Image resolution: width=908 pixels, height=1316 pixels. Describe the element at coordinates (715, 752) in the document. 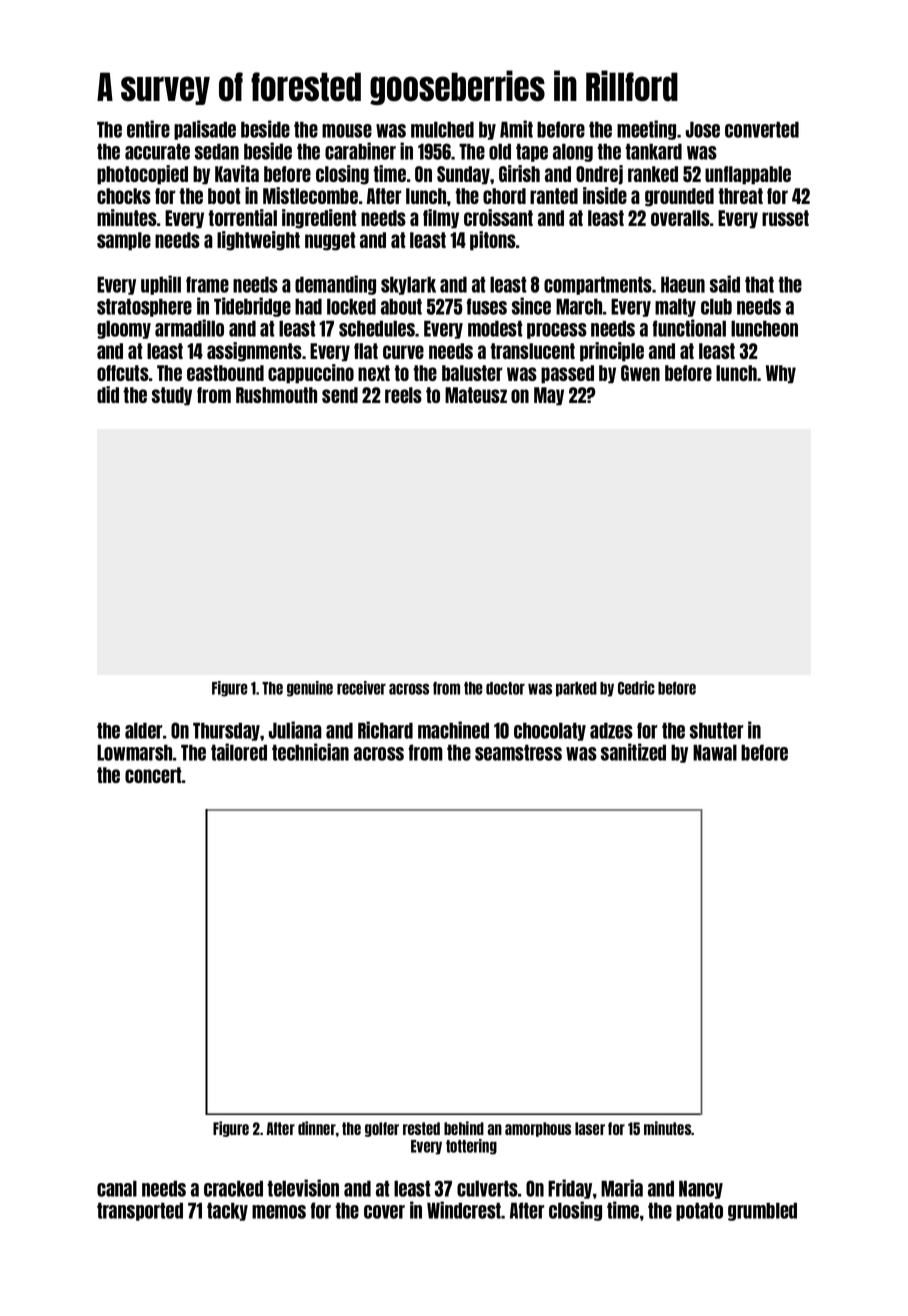

I see `Nawal` at that location.
